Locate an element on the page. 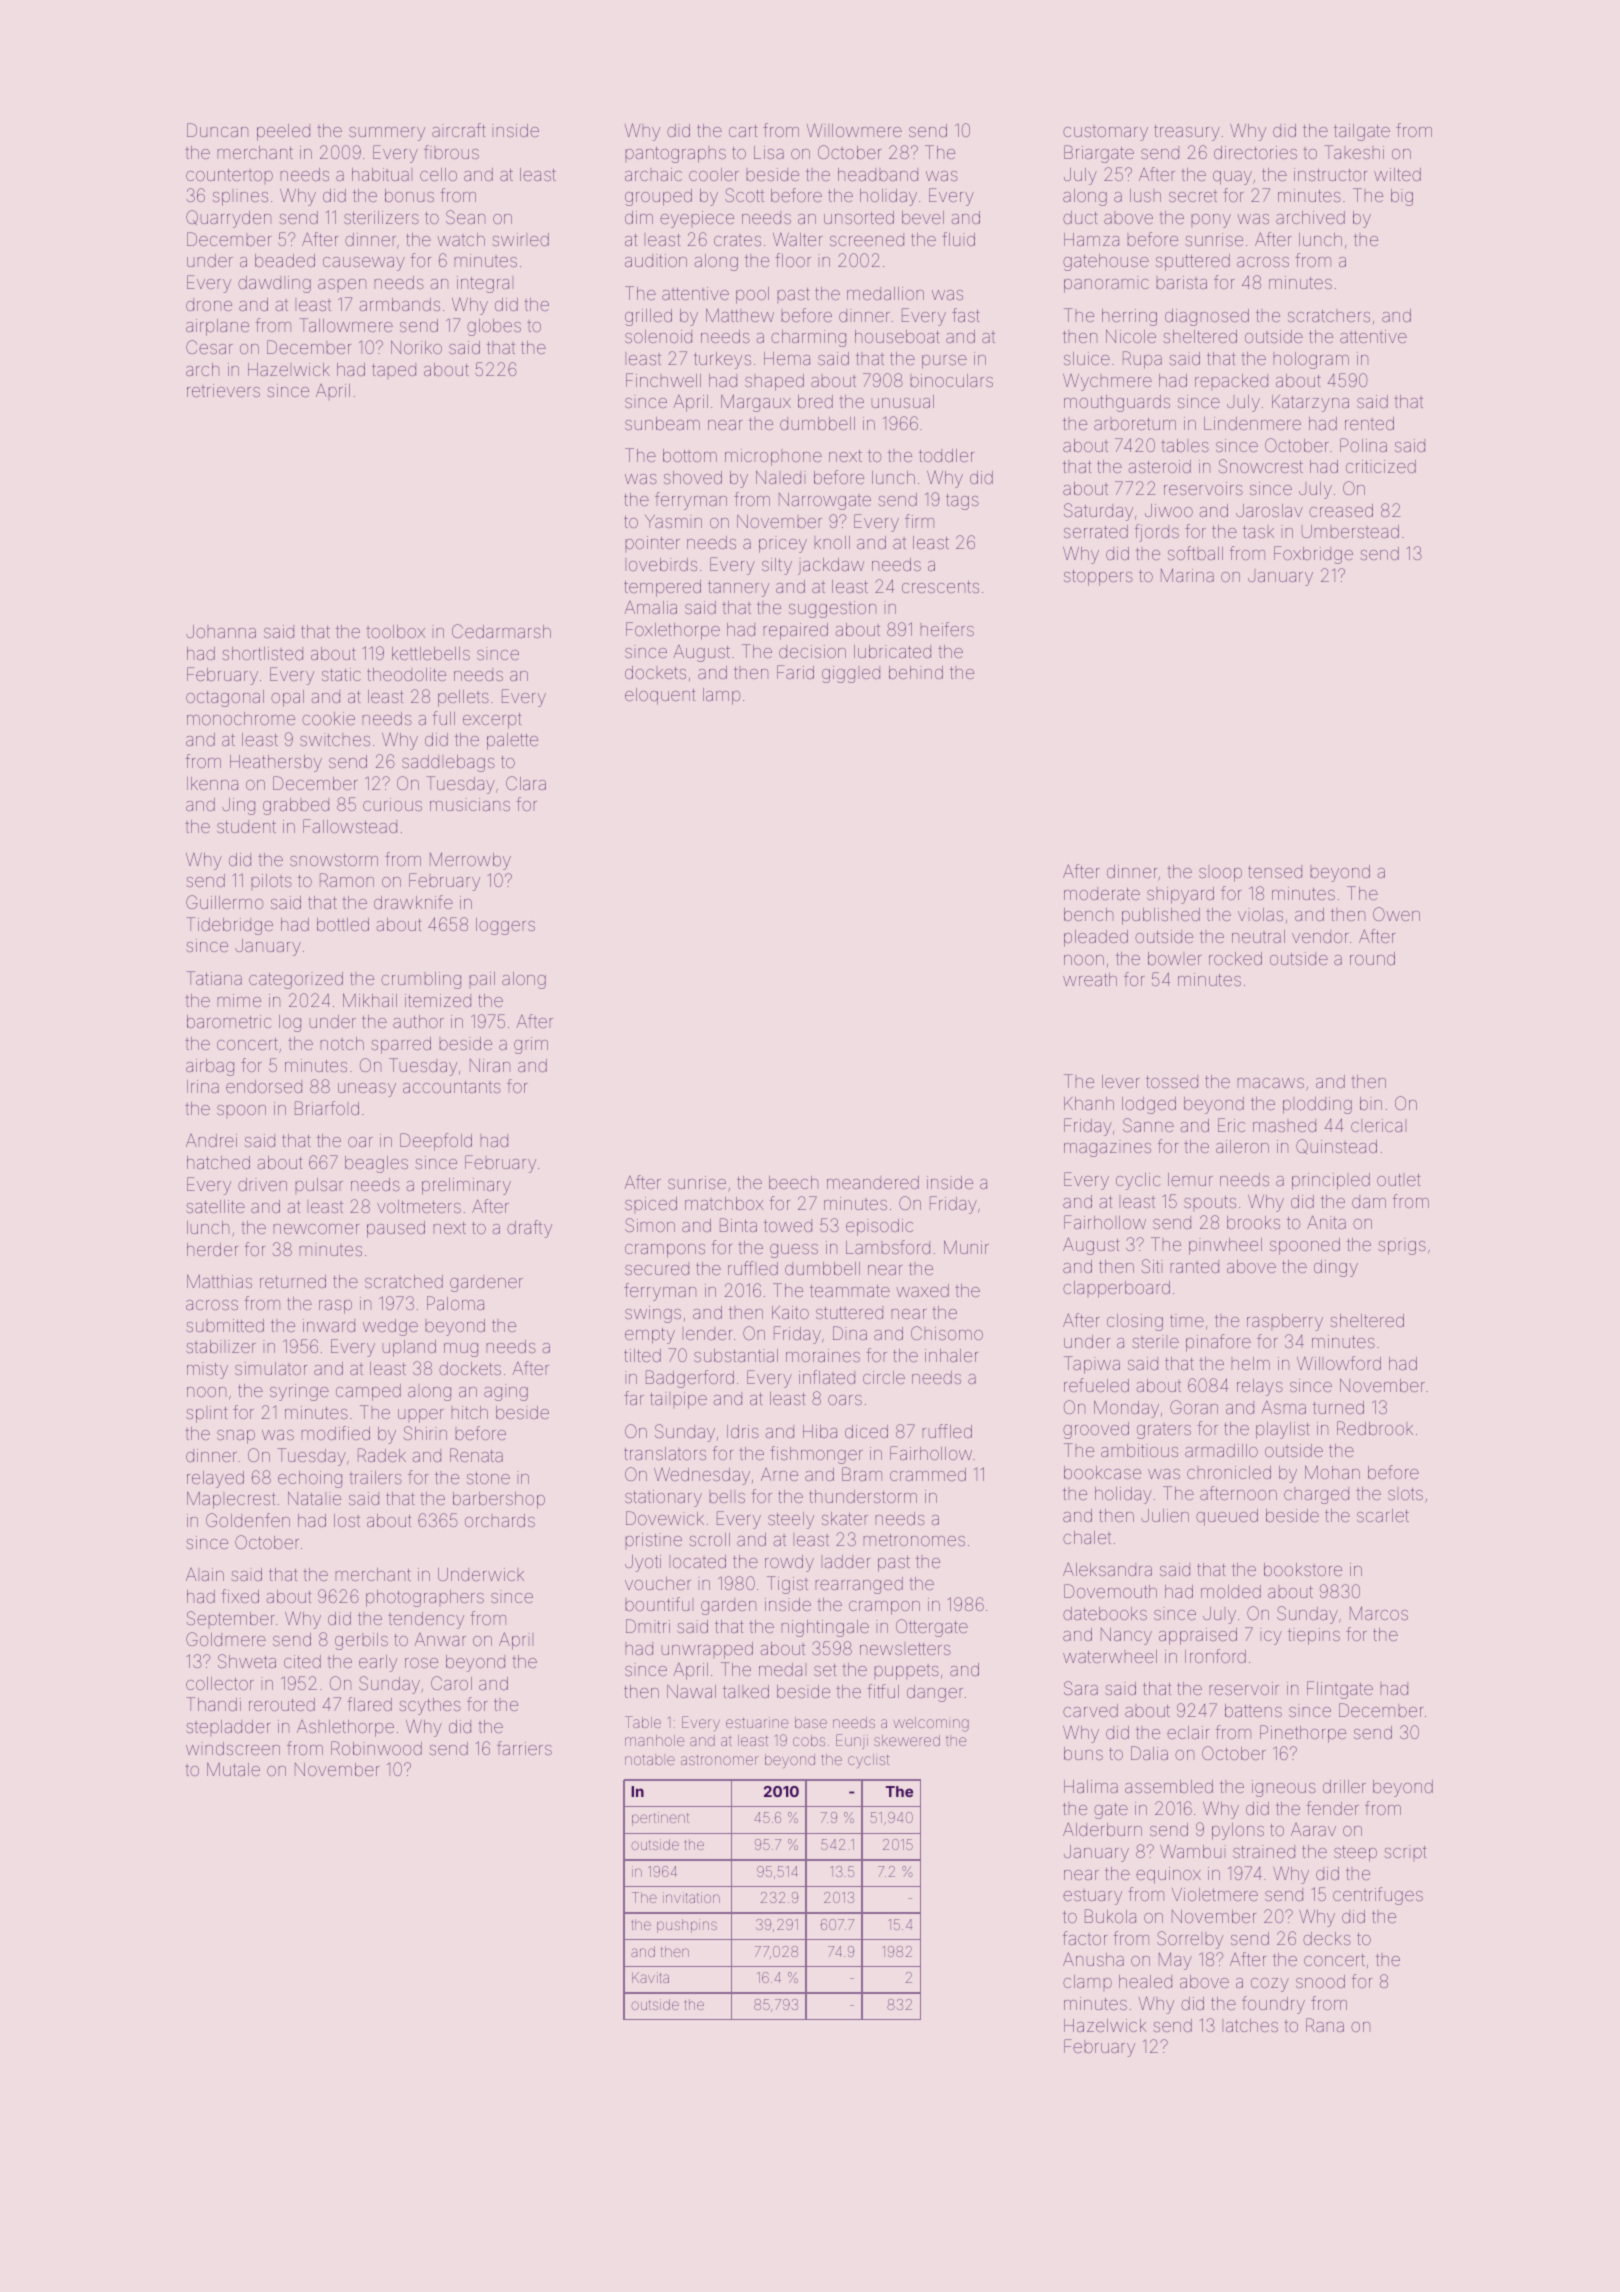  treasury is located at coordinates (1187, 133).
